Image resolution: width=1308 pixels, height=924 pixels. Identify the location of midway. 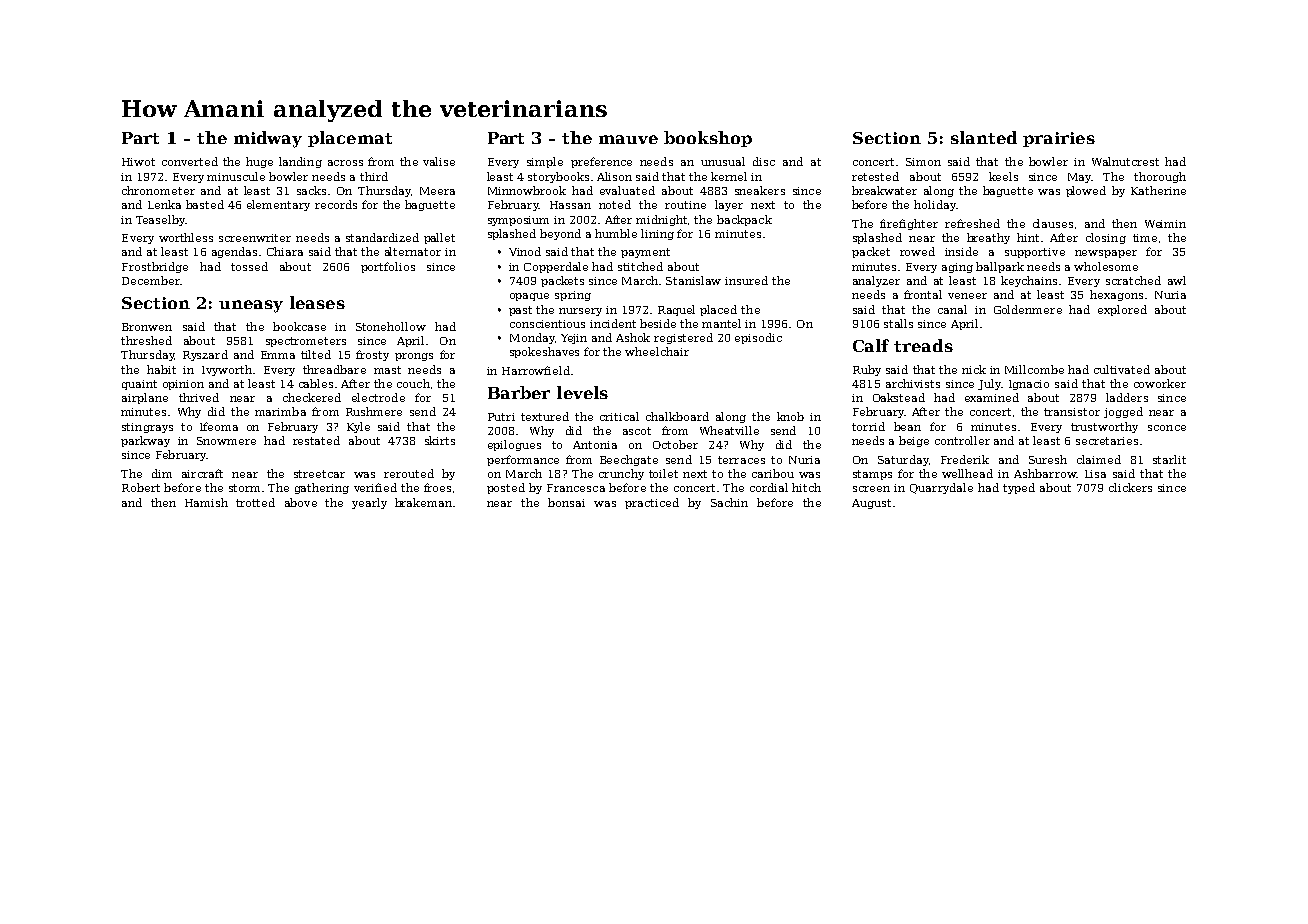
(268, 139).
